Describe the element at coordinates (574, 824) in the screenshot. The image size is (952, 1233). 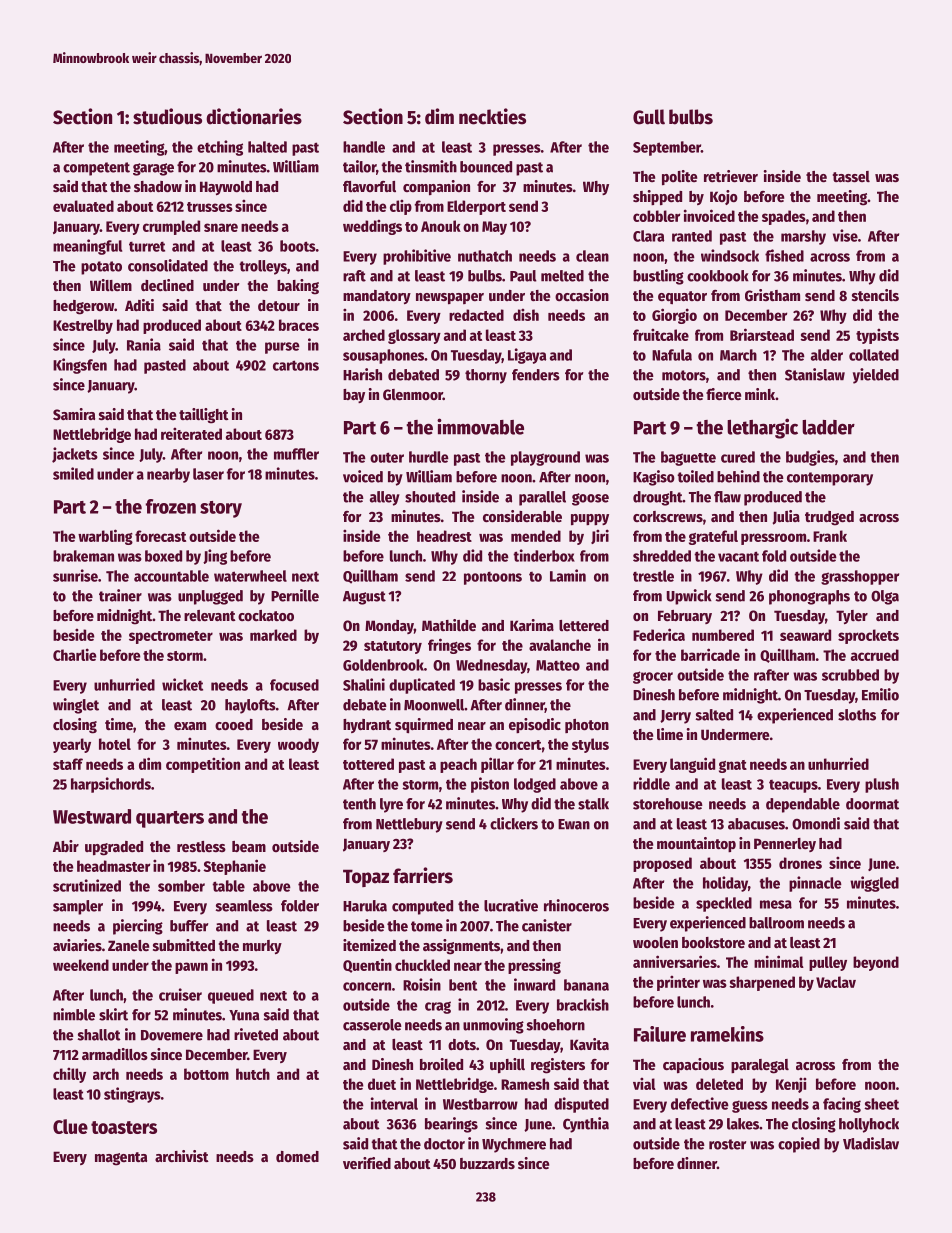
I see `Ewan` at that location.
